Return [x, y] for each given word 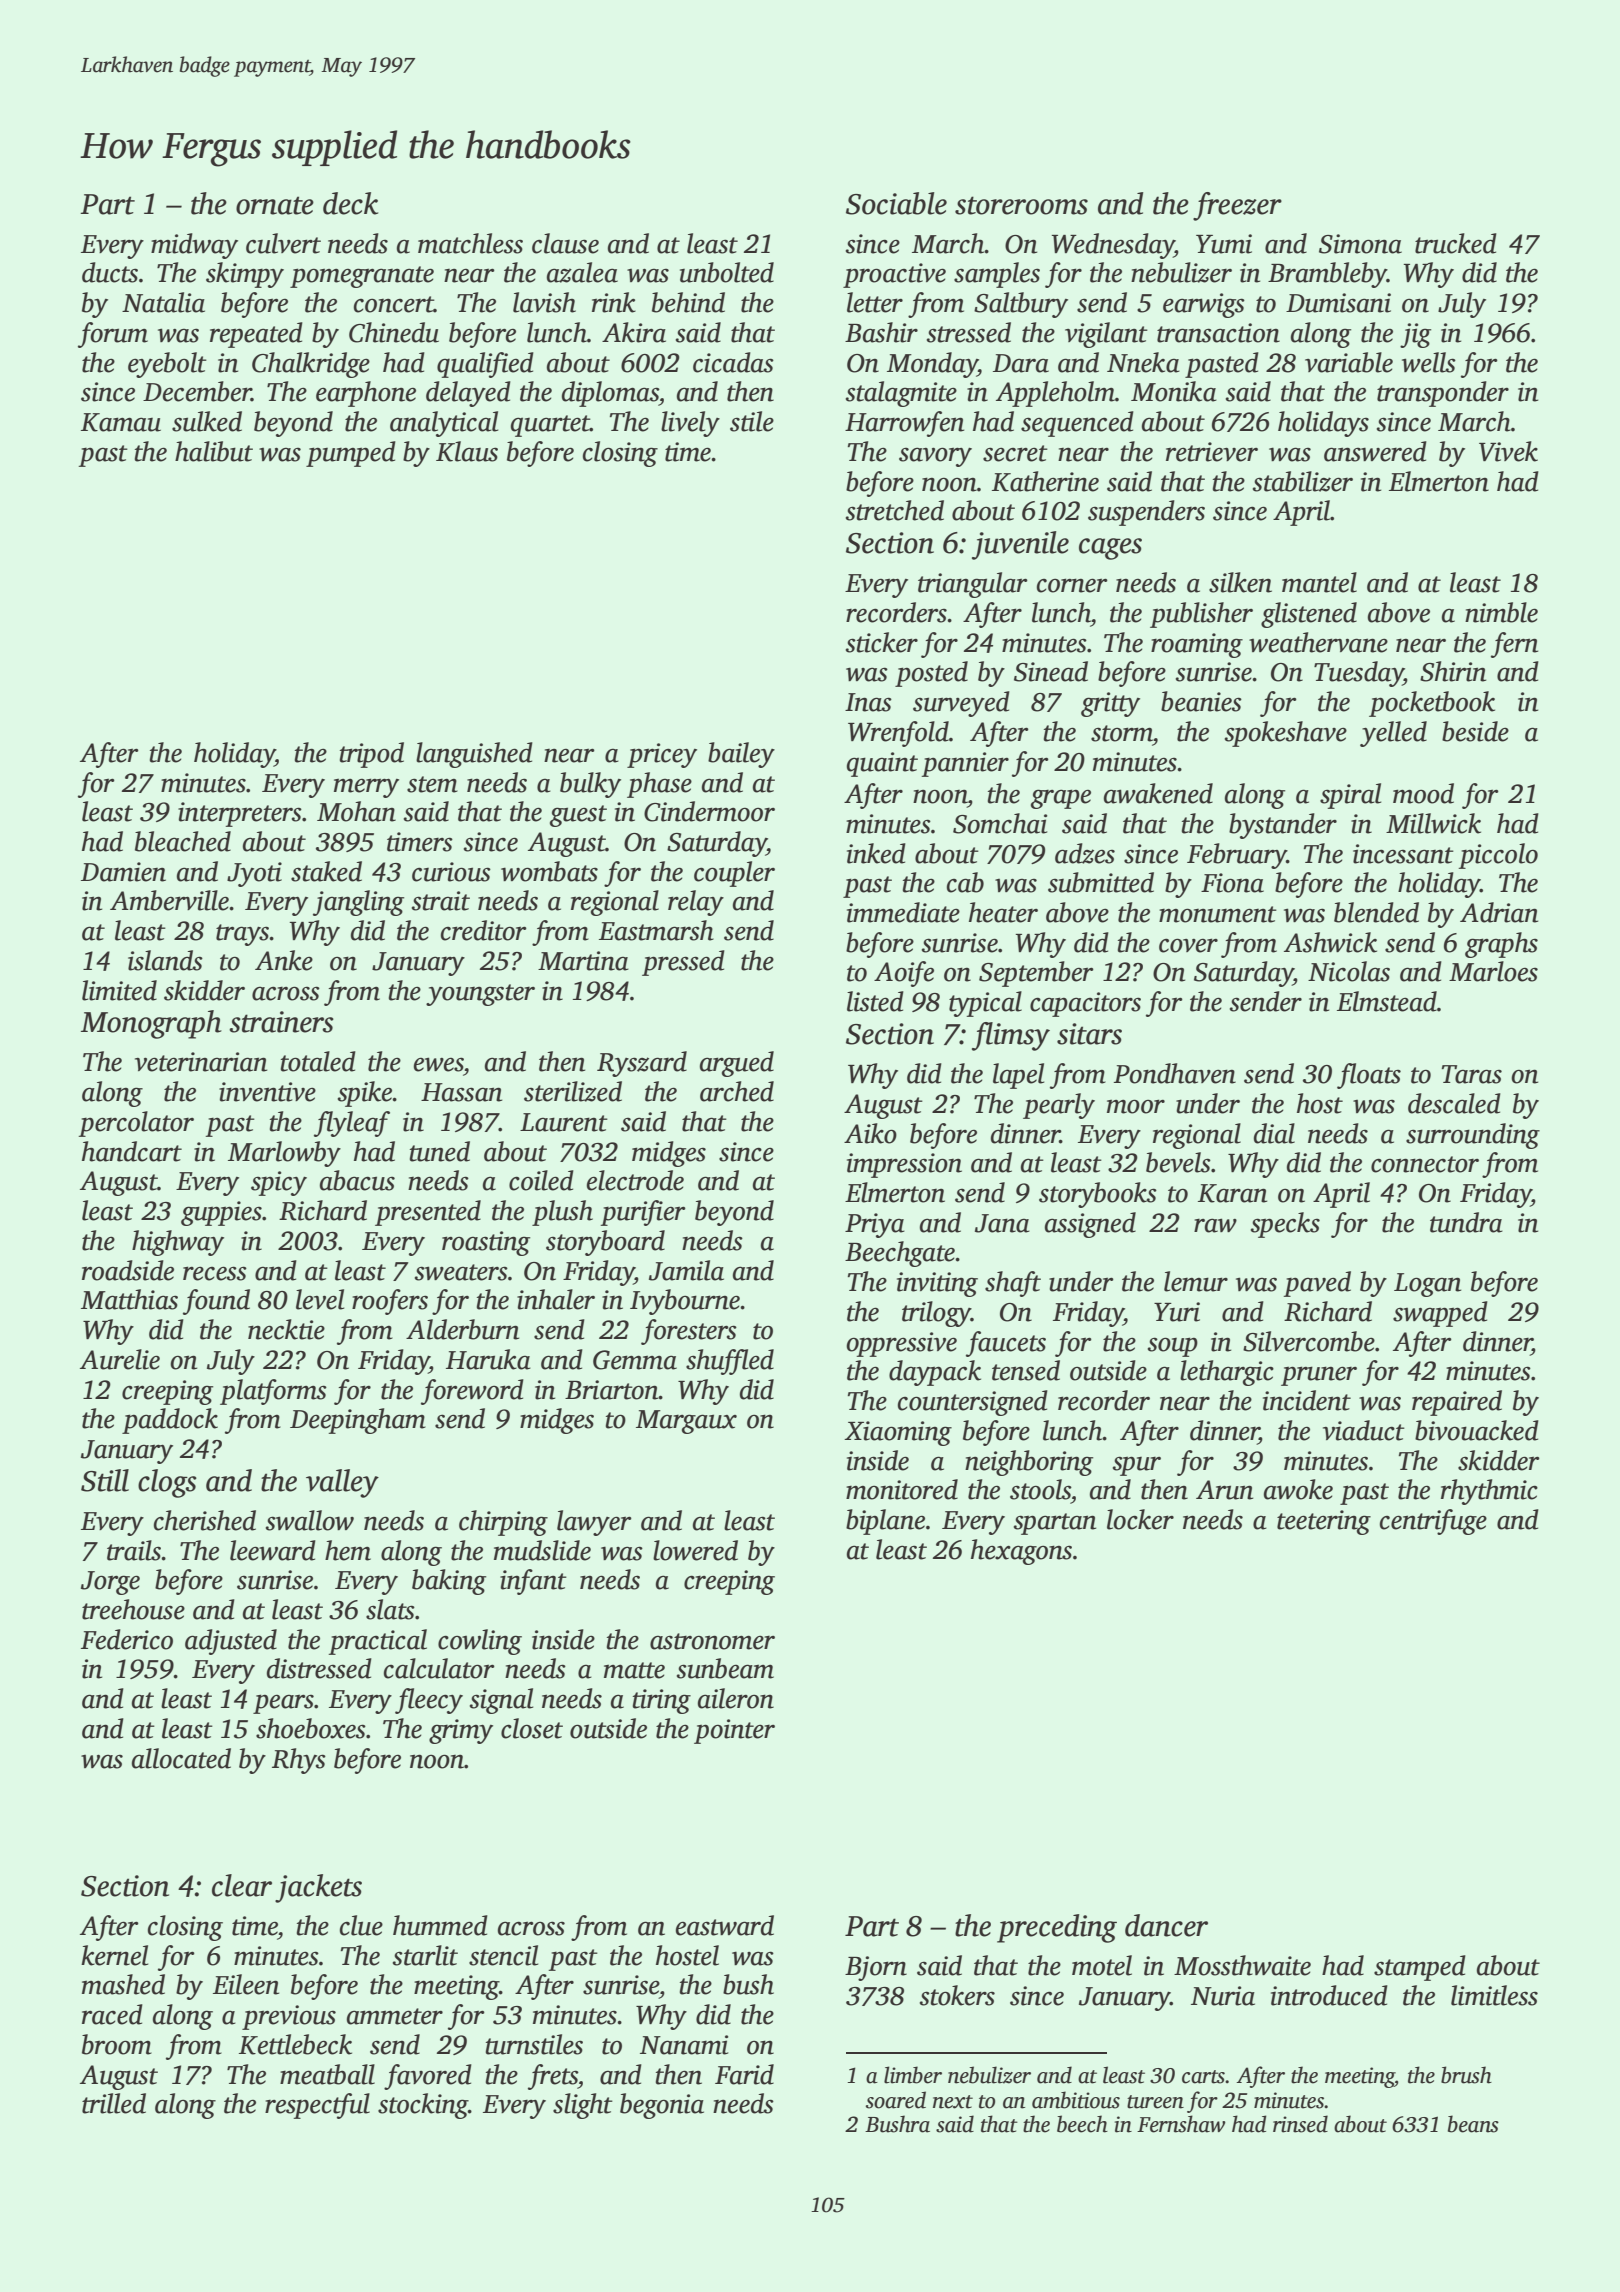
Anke [284, 960]
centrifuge [1433, 1522]
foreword [472, 1392]
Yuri [1177, 1312]
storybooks [1098, 1195]
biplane [885, 1522]
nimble [1501, 612]
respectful [317, 2106]
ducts [110, 272]
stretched [895, 510]
